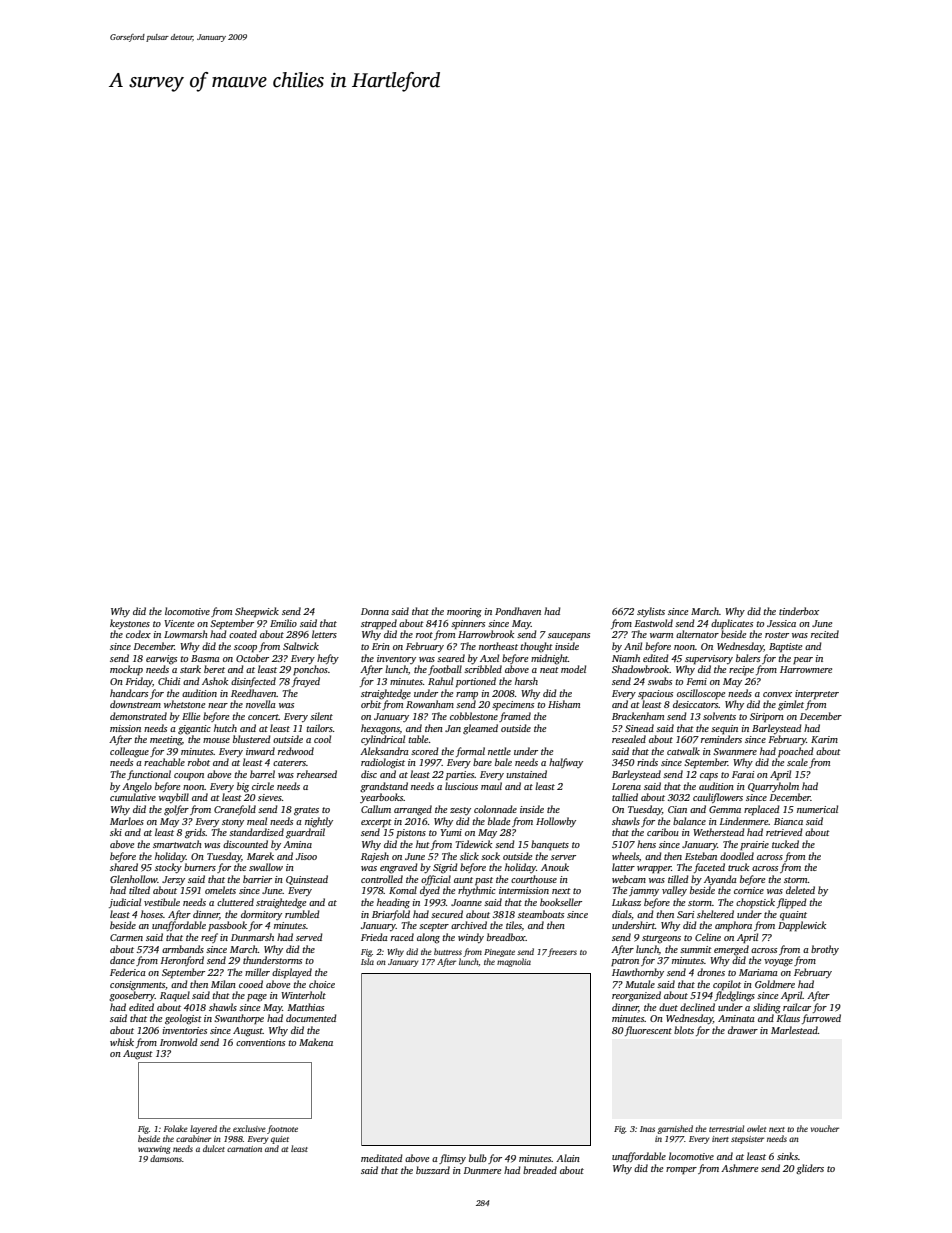 This document has height=1233, width=952. I want to click on meditated, so click(382, 1158).
